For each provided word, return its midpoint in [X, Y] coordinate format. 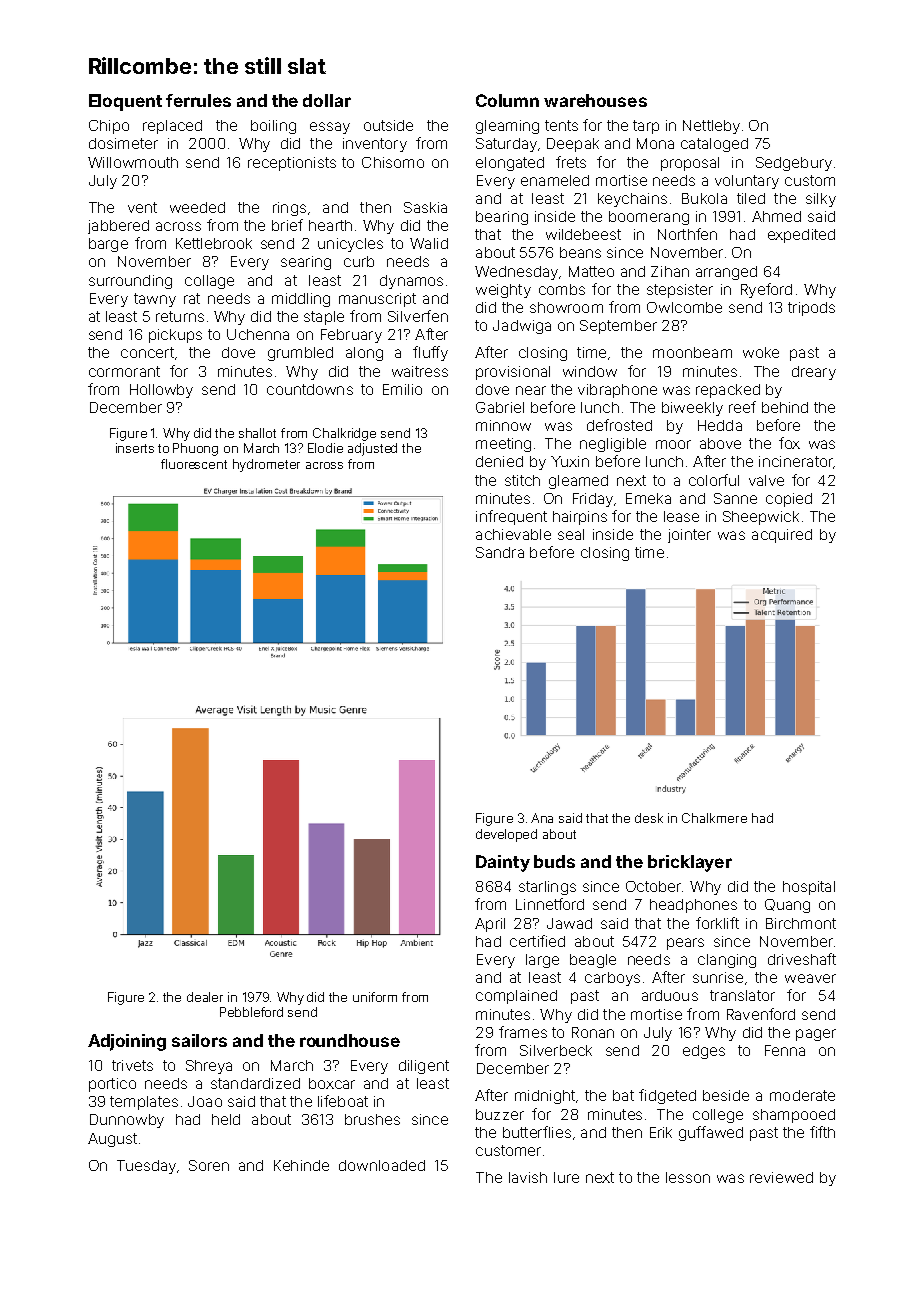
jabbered [118, 227]
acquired [782, 536]
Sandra [500, 552]
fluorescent [194, 464]
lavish [528, 1177]
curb [359, 261]
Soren [209, 1165]
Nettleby [711, 127]
